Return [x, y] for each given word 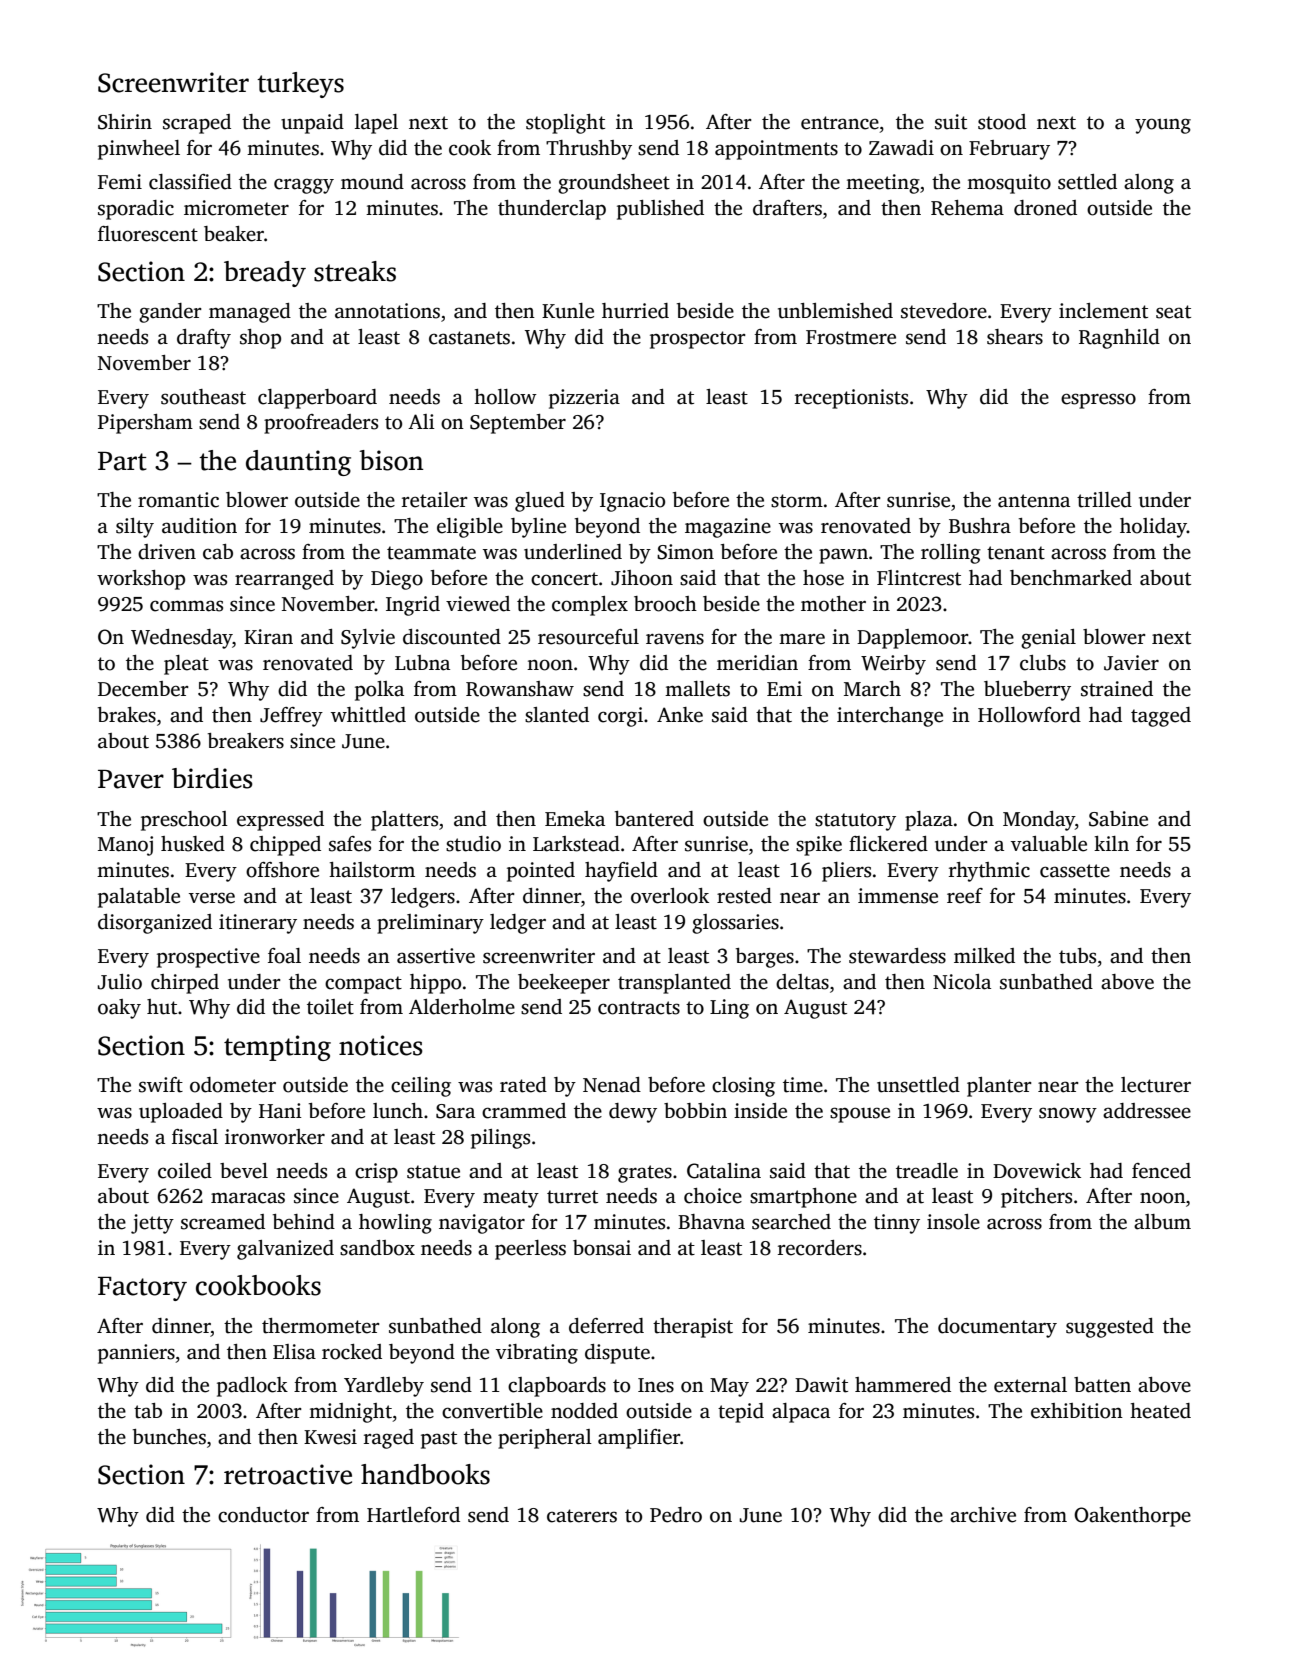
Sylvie [368, 639]
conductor [263, 1515]
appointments [776, 150]
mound [372, 182]
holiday [1153, 528]
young [1163, 126]
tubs [1077, 956]
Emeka [575, 819]
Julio [119, 982]
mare [802, 639]
